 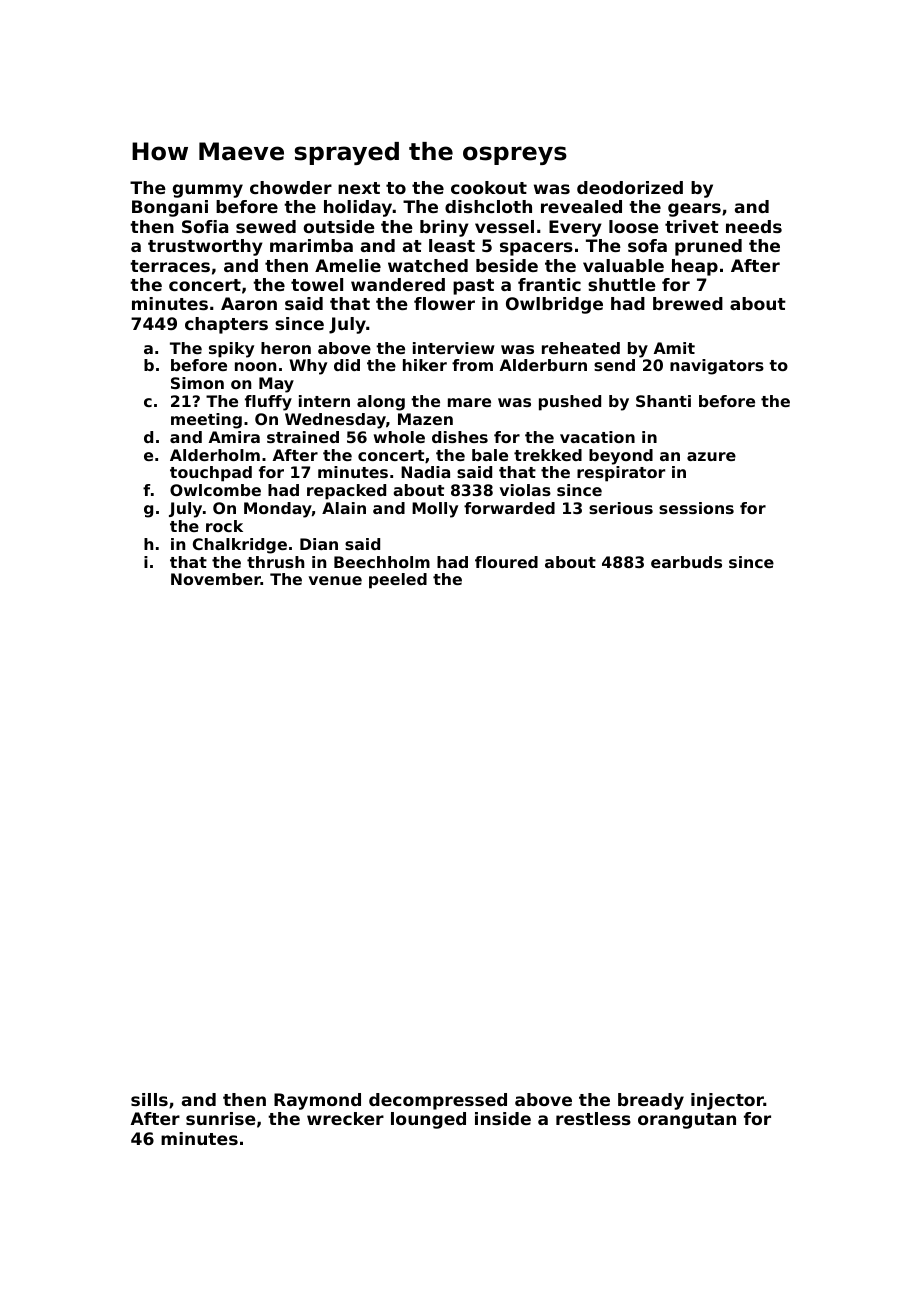 What do you see at coordinates (711, 456) in the page?
I see `azure` at bounding box center [711, 456].
